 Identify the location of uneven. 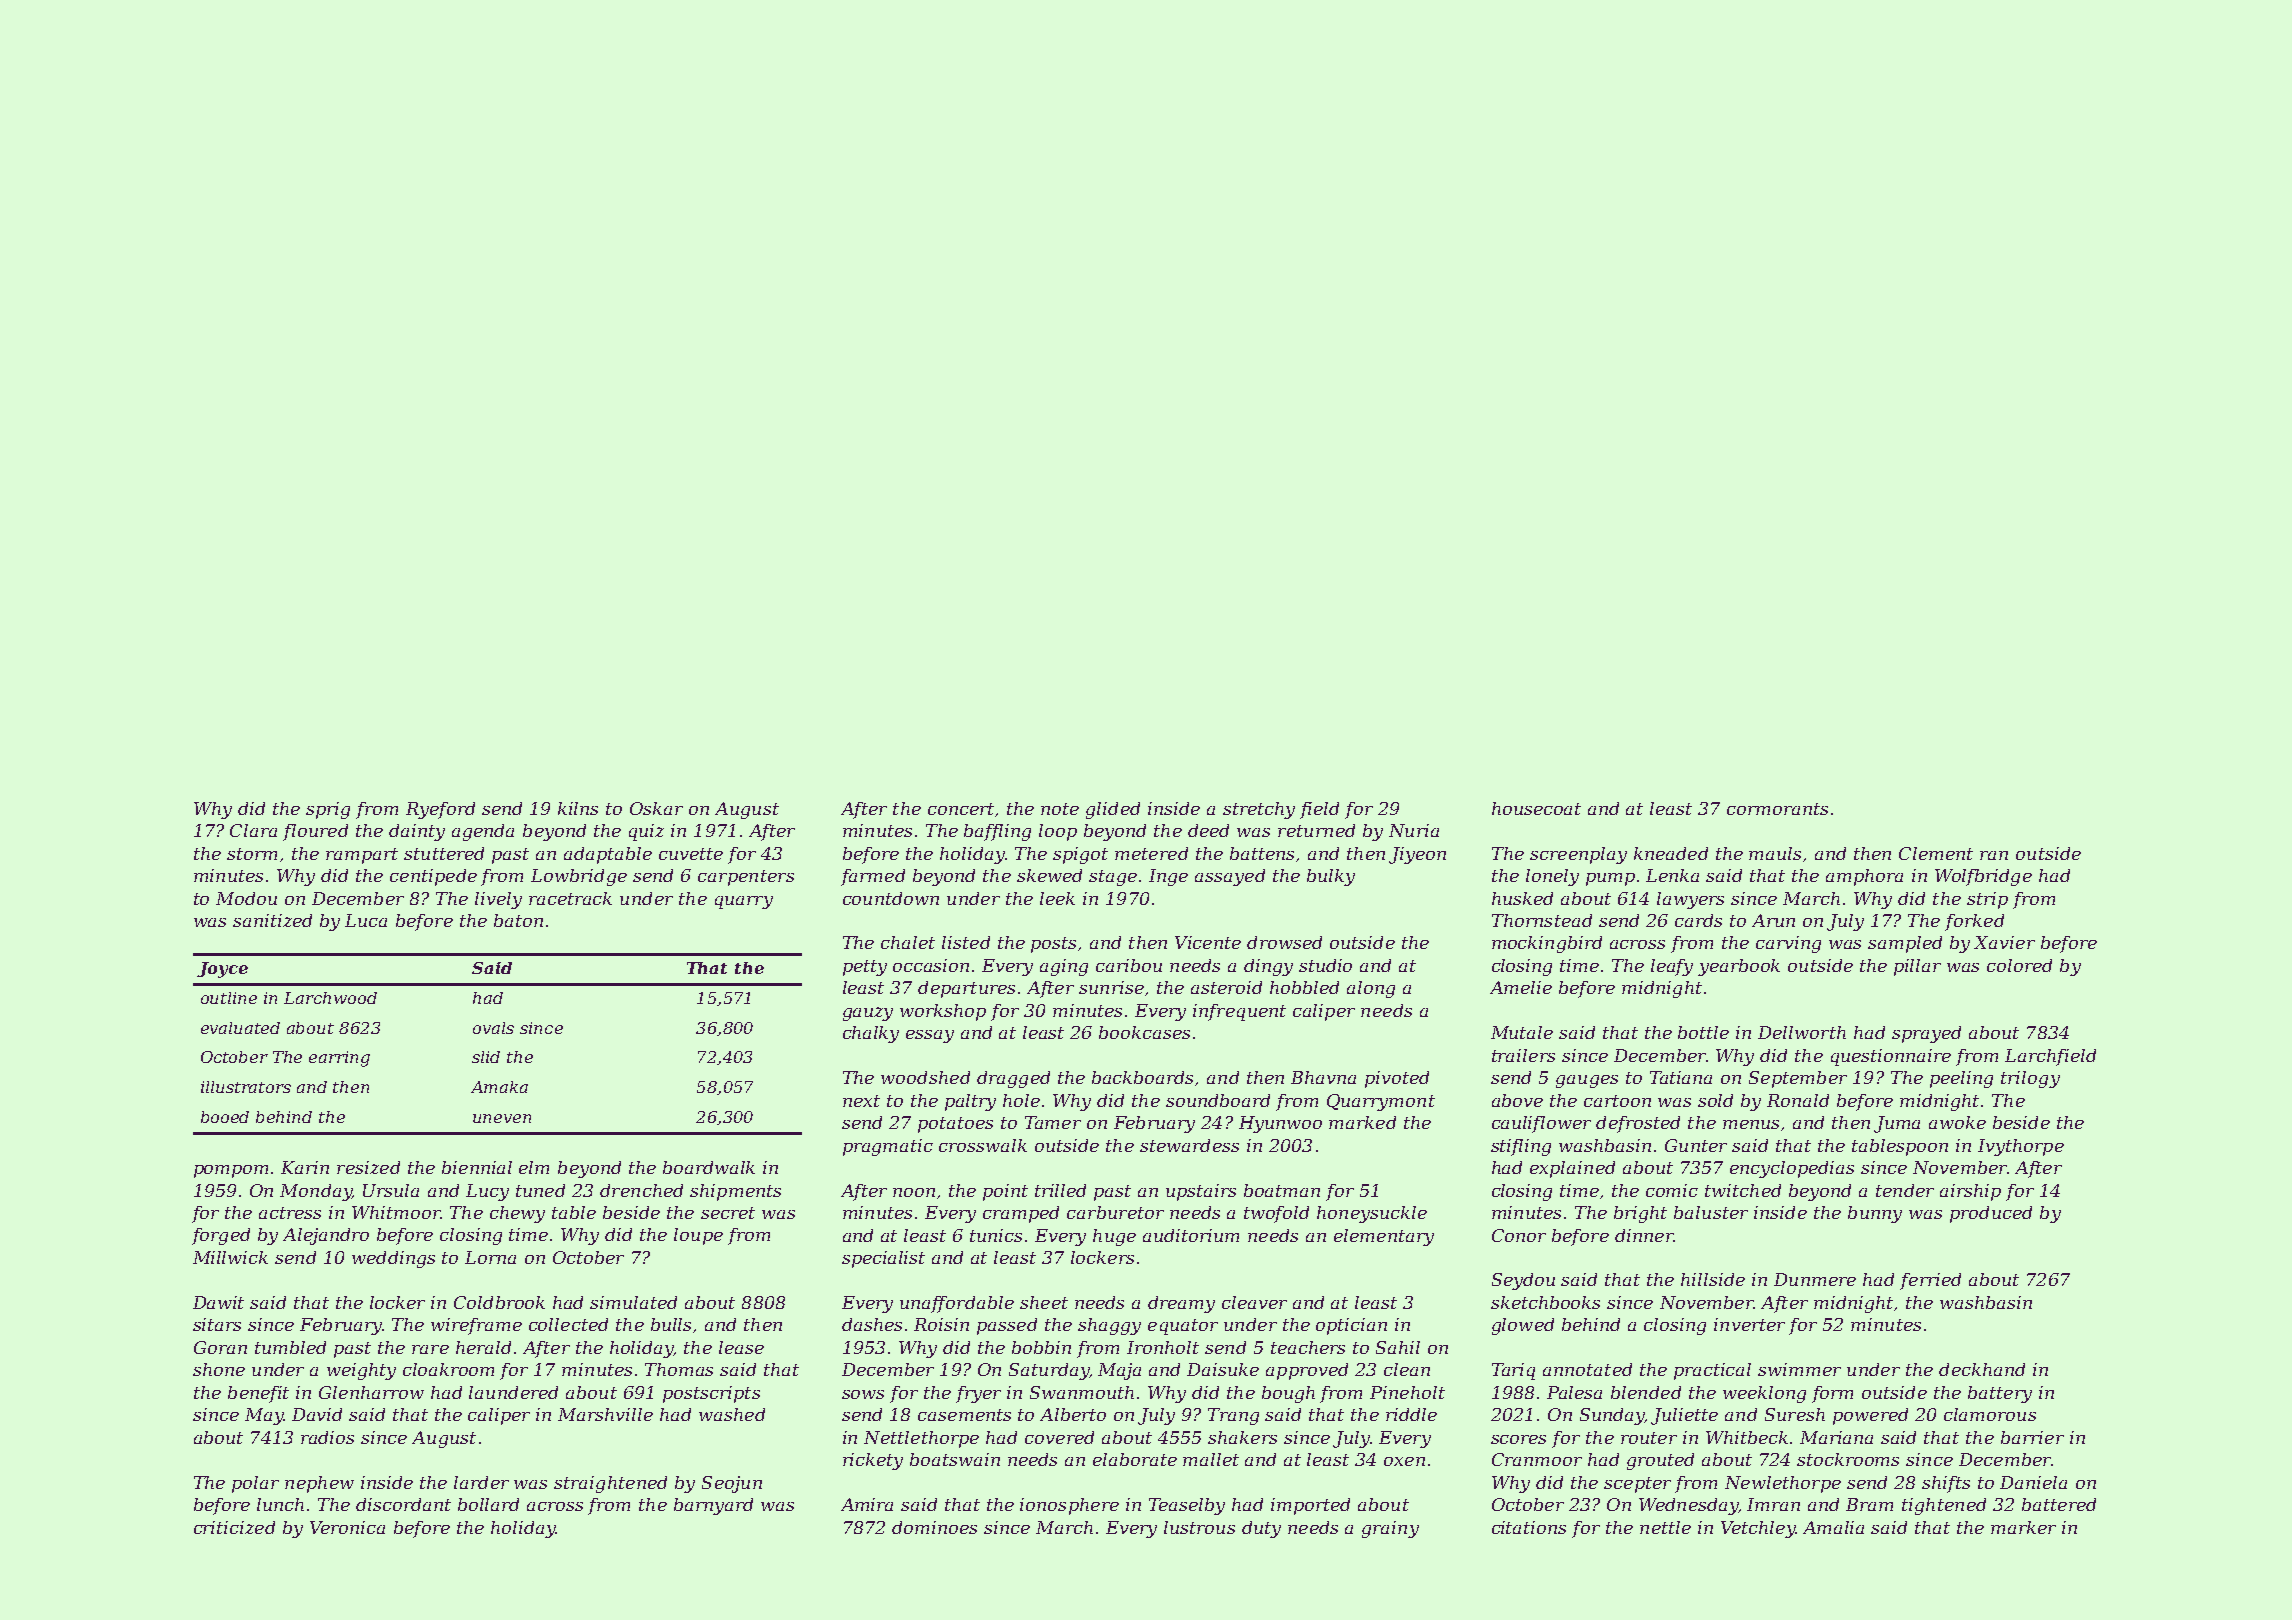
(502, 1118).
